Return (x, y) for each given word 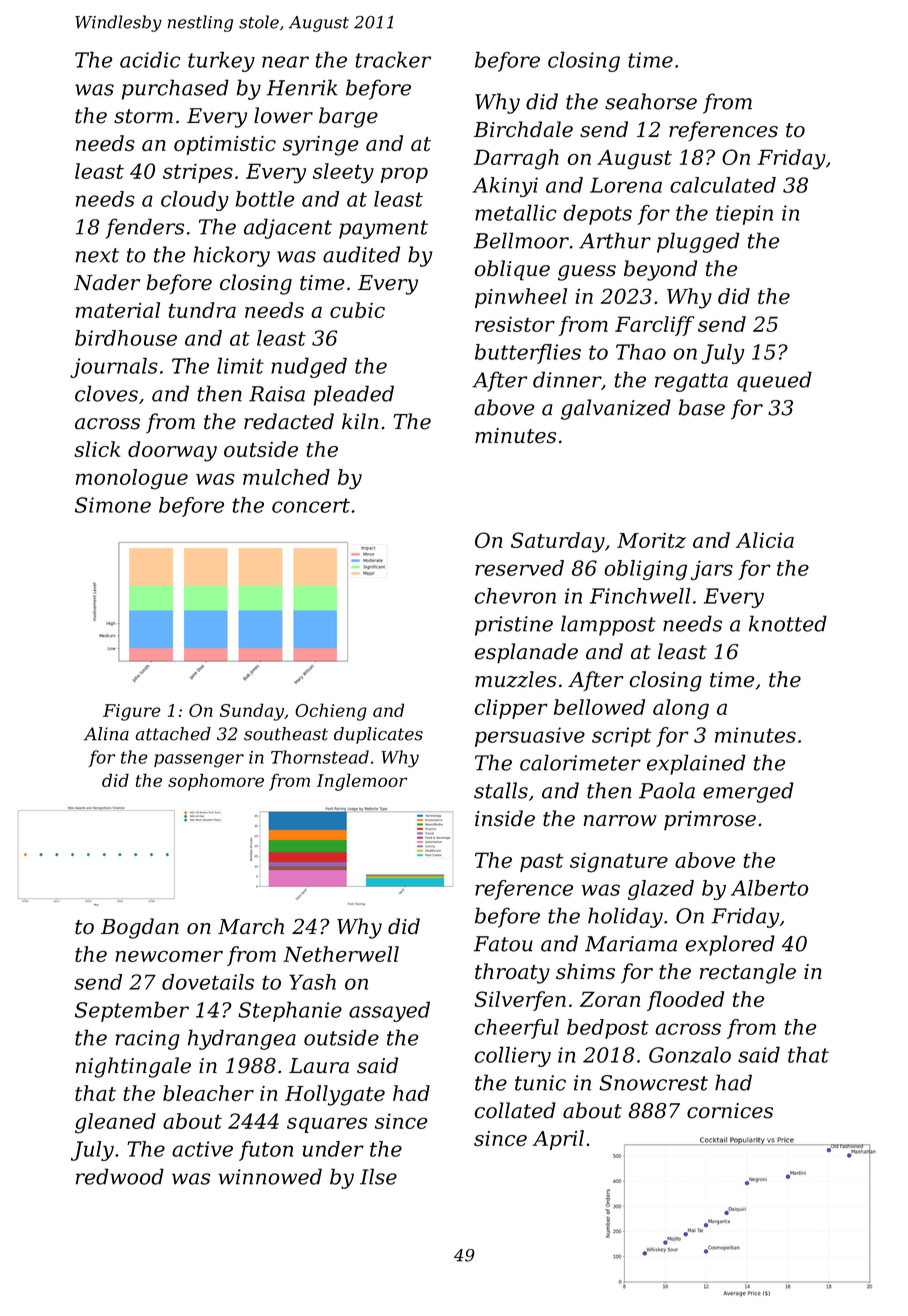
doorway (172, 451)
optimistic (225, 145)
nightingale (133, 1067)
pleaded (354, 395)
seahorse (651, 101)
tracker (393, 59)
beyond (660, 270)
